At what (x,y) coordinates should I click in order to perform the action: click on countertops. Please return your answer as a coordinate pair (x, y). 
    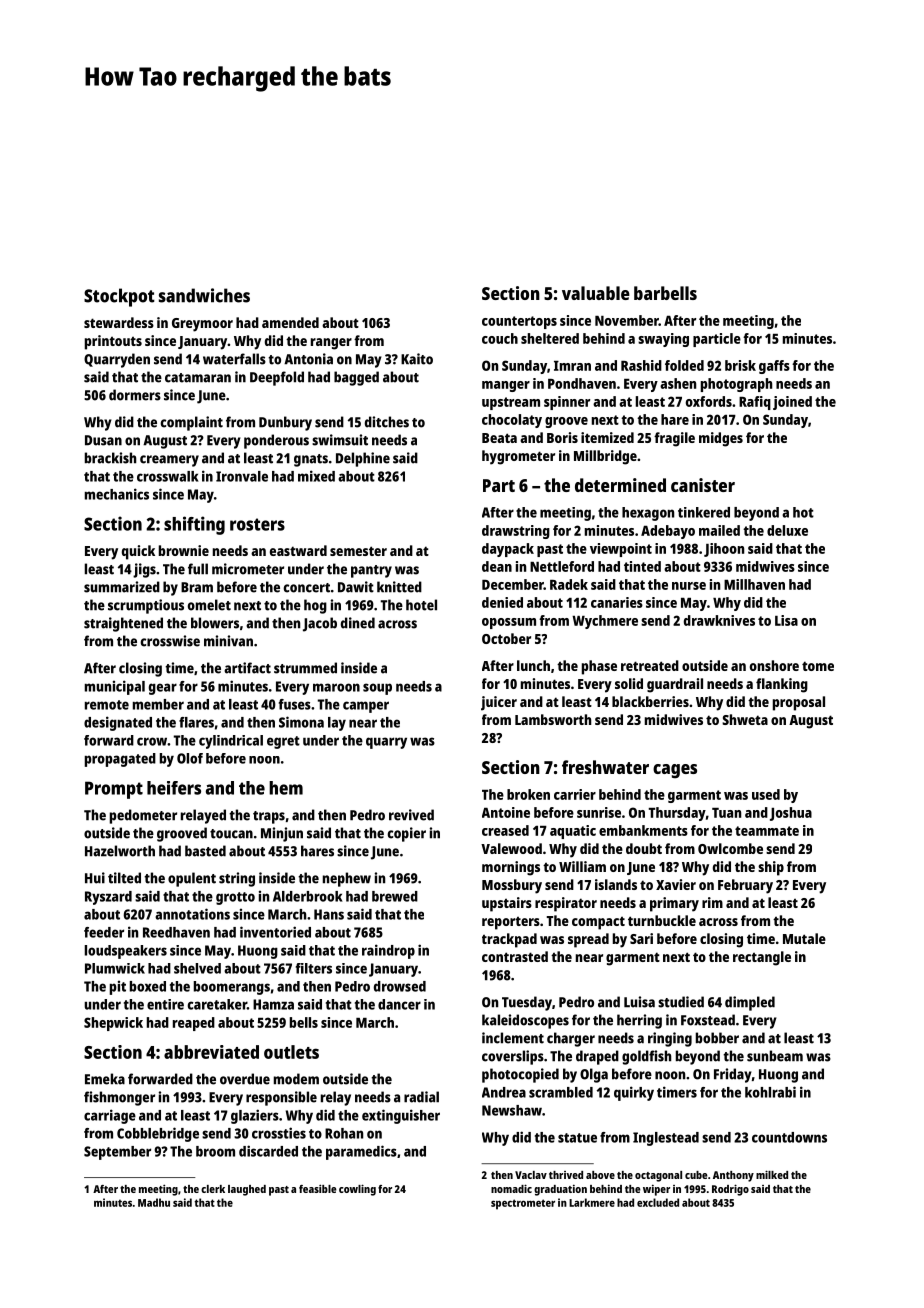
    Looking at the image, I should click on (519, 322).
